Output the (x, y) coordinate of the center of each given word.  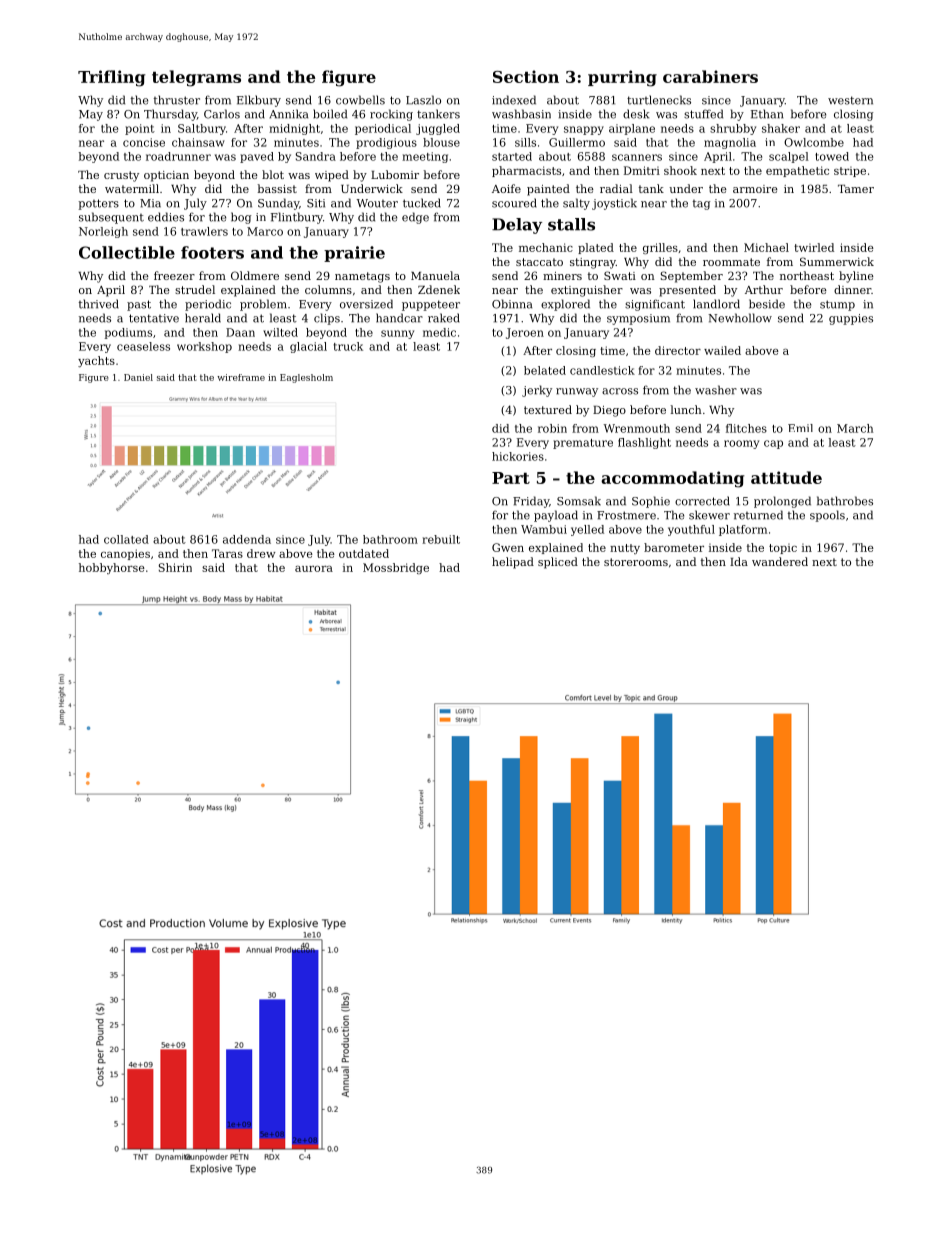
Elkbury (259, 101)
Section (526, 76)
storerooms (636, 562)
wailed (722, 350)
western (850, 100)
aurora (314, 569)
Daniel (138, 377)
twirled (814, 247)
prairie (354, 254)
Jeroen (525, 333)
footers (212, 252)
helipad (513, 563)
